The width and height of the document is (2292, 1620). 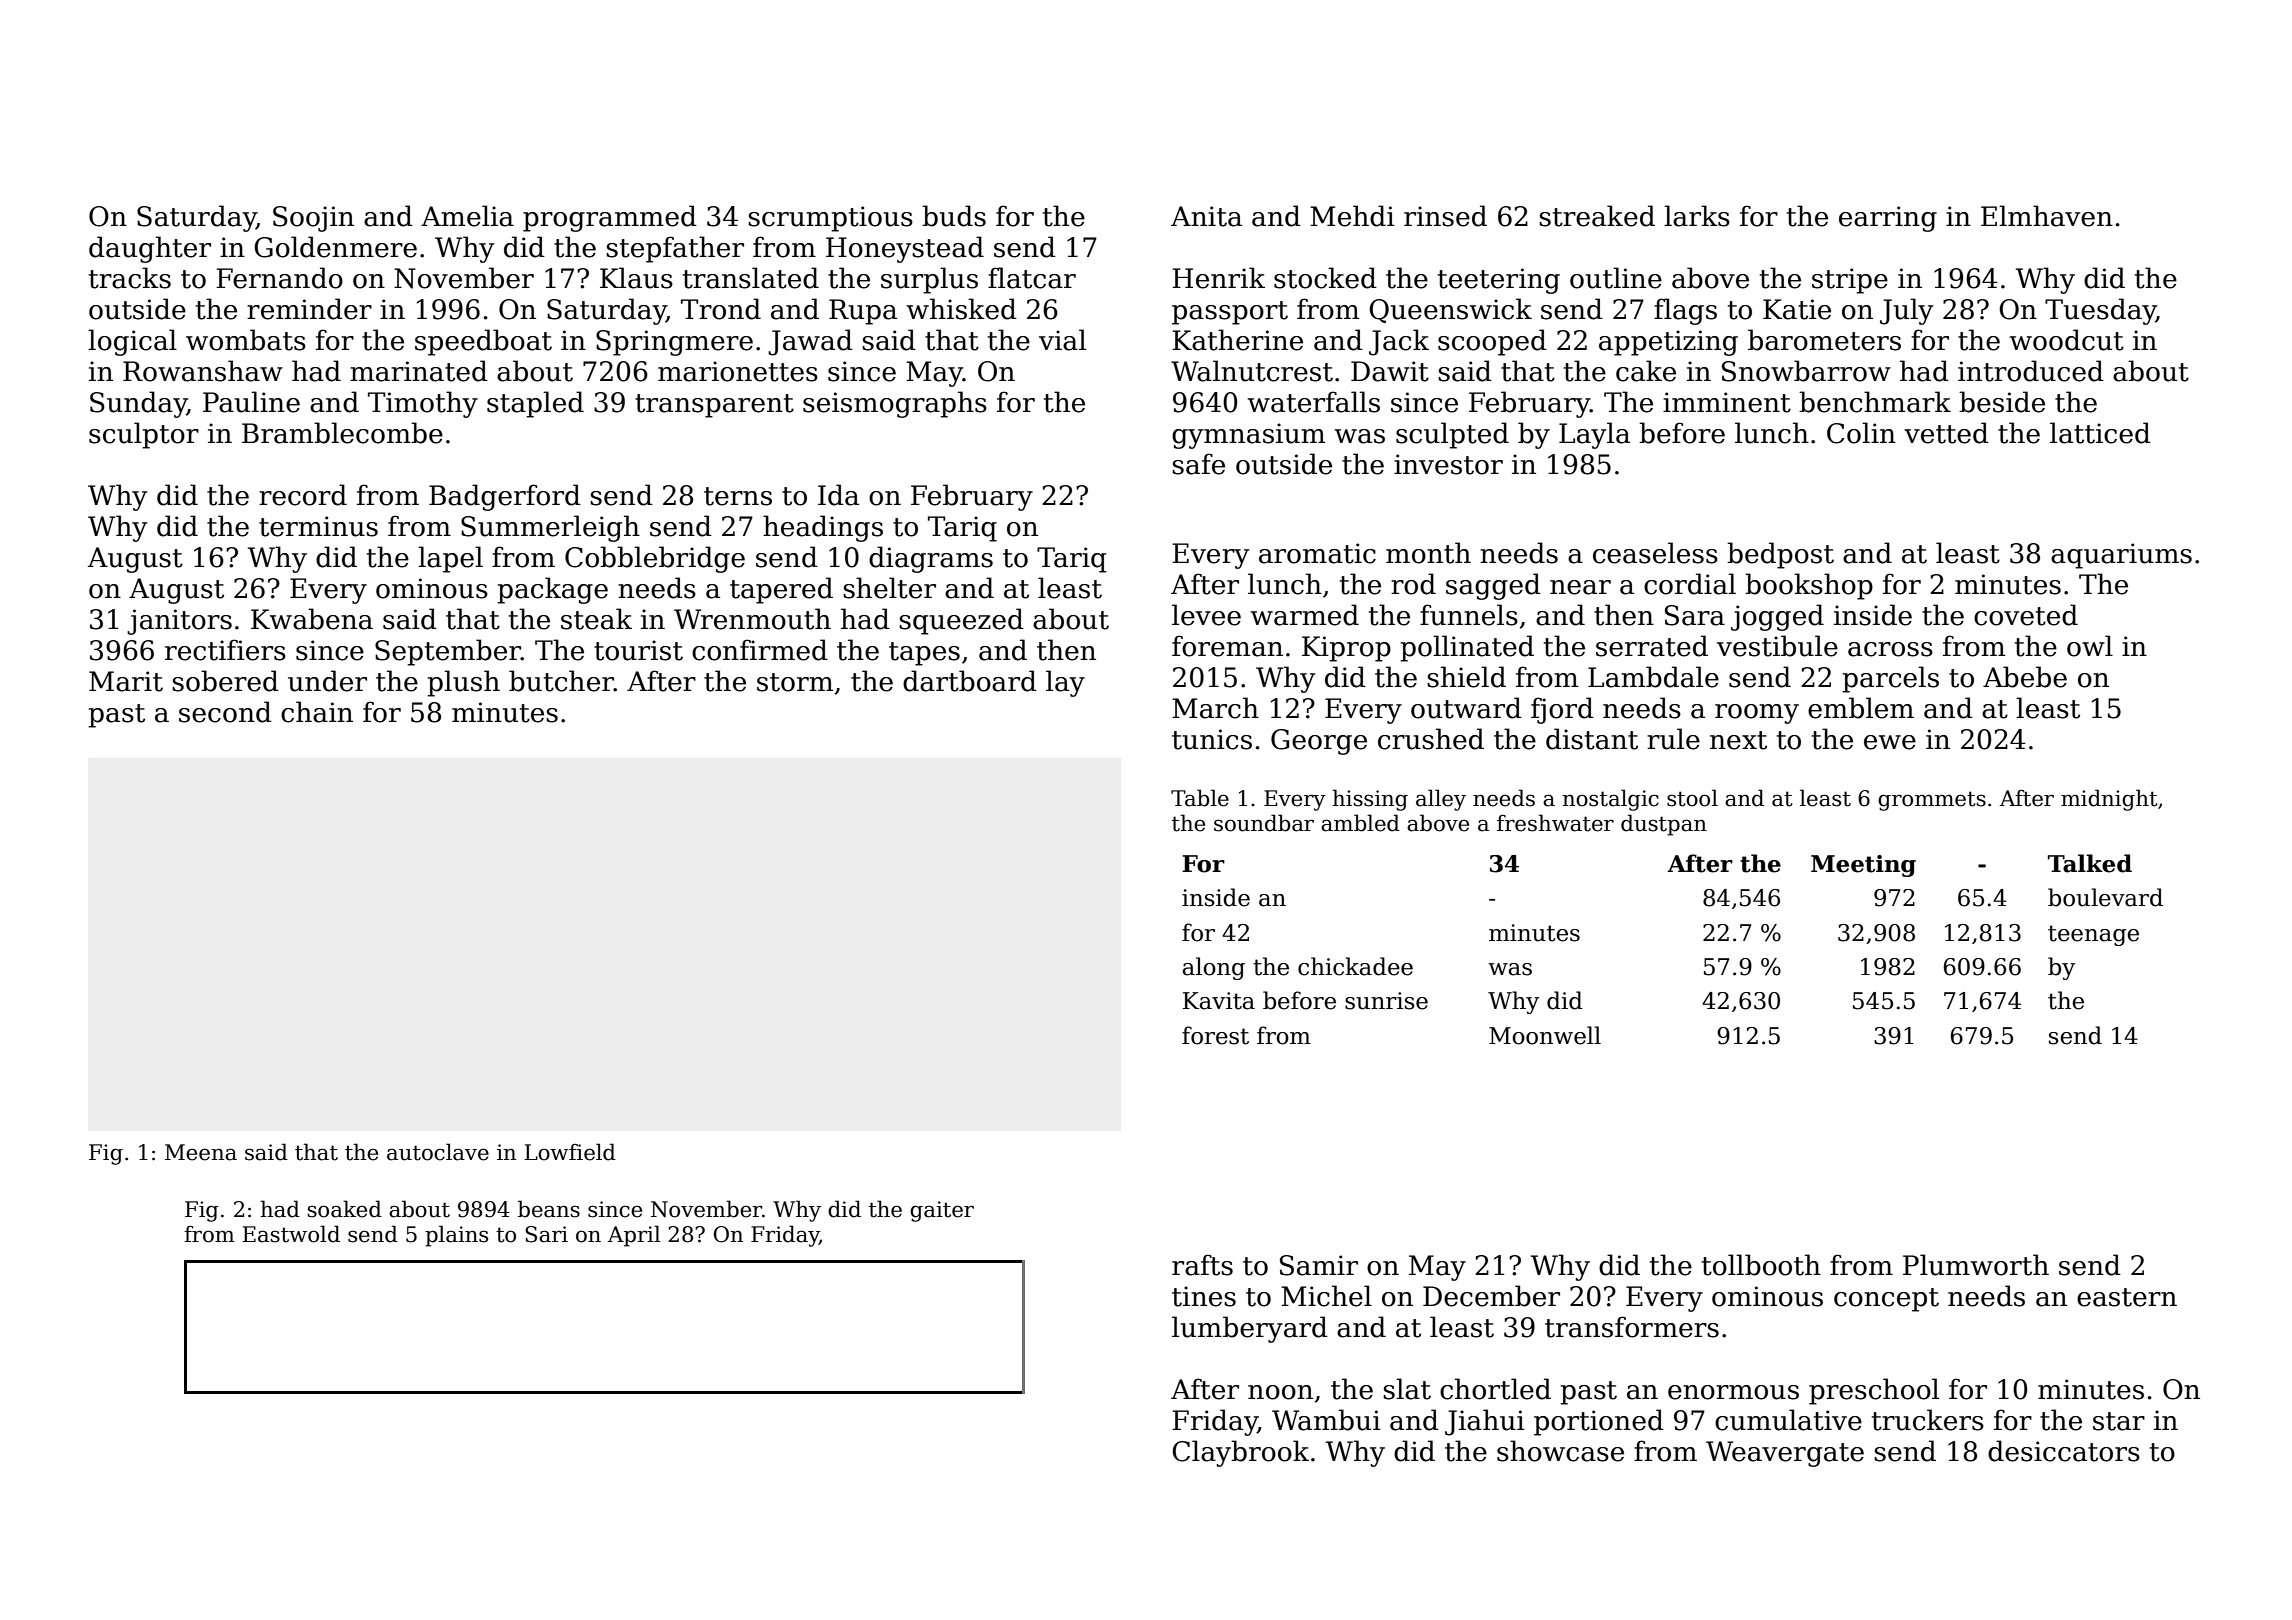 I want to click on barometers, so click(x=1824, y=340).
